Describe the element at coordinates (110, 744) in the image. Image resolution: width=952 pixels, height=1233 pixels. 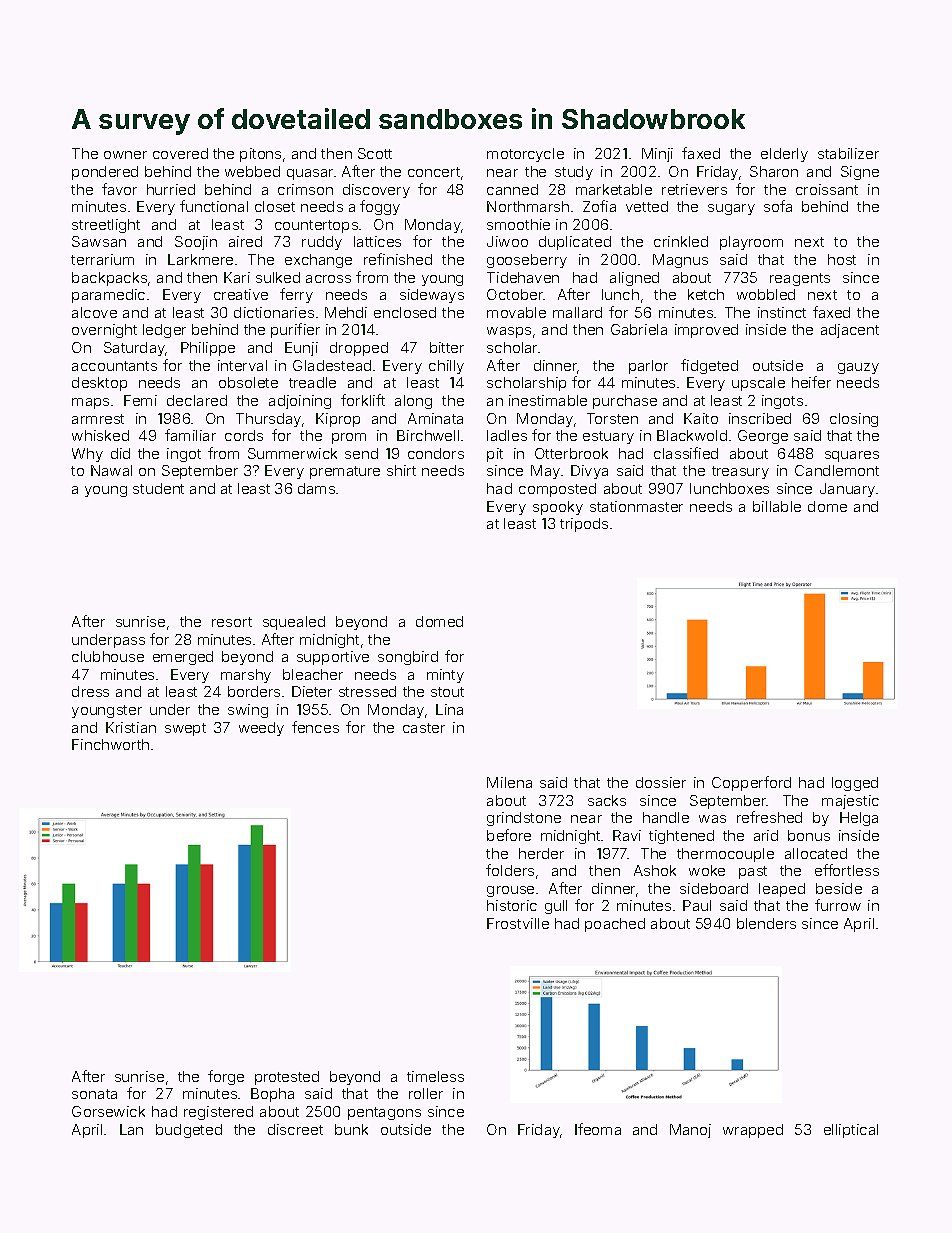
I see `Finchworth` at that location.
